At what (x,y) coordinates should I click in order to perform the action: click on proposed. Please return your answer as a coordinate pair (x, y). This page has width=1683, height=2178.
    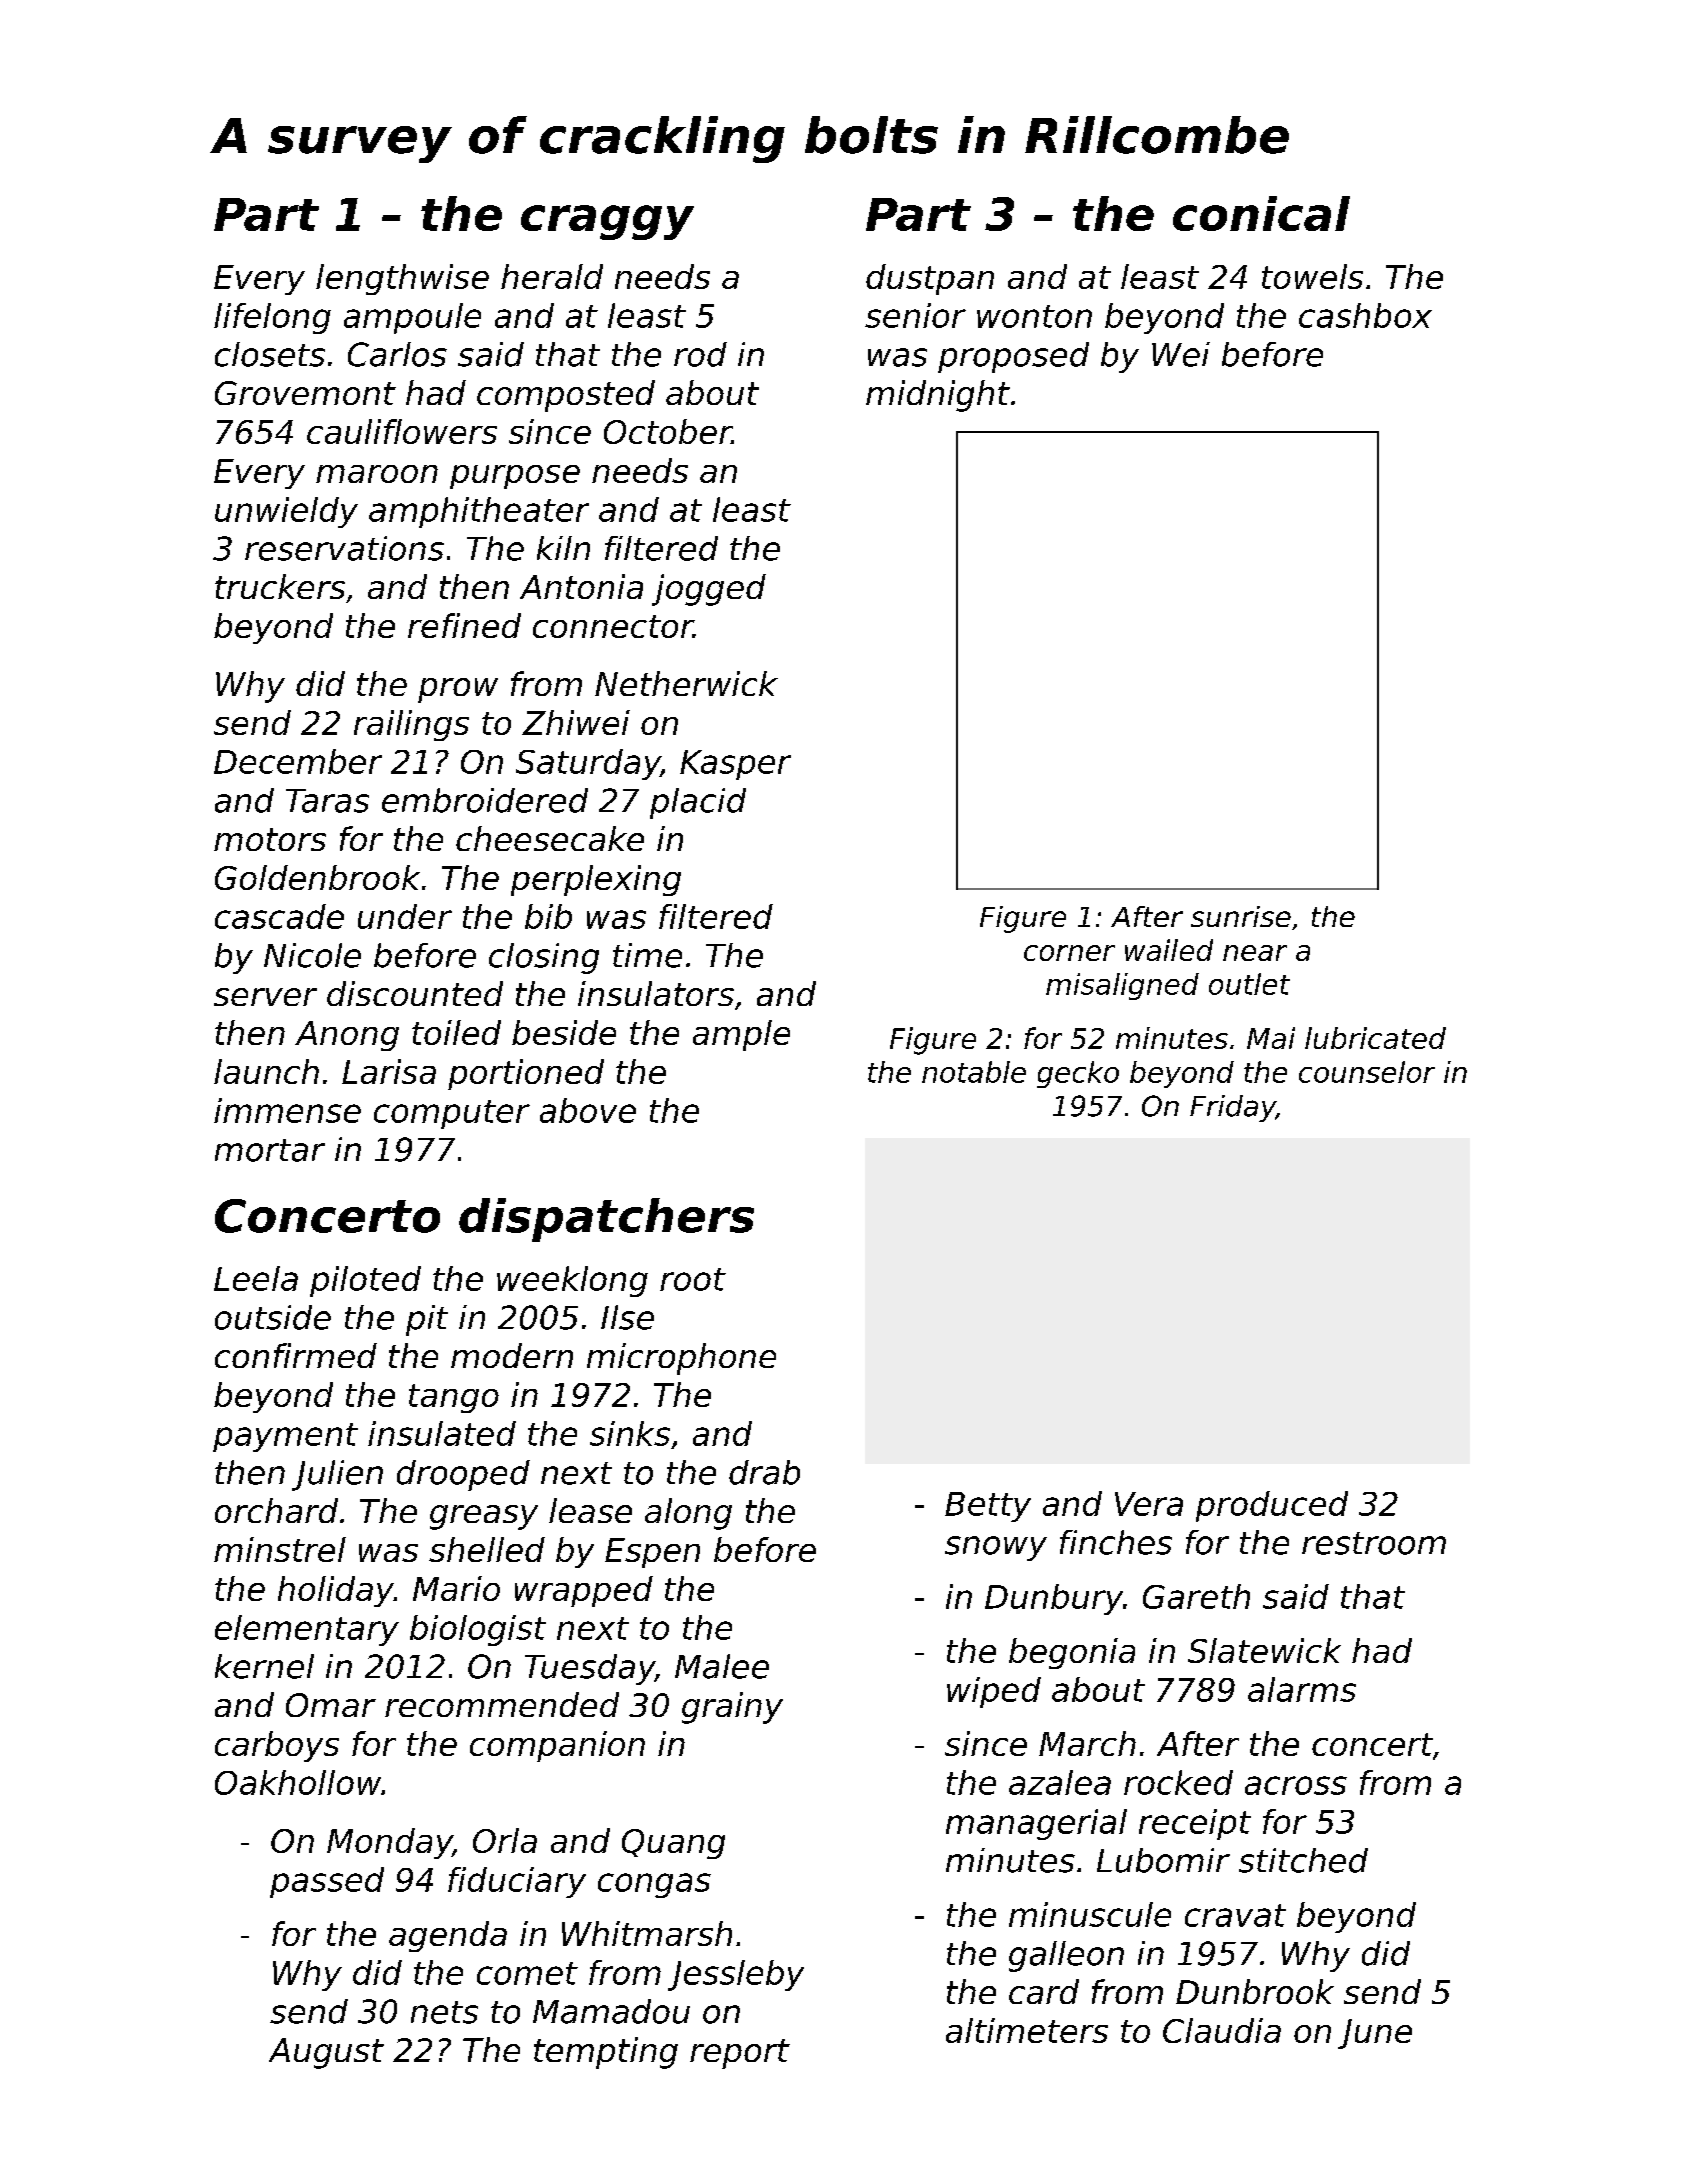
    Looking at the image, I should click on (1013, 357).
